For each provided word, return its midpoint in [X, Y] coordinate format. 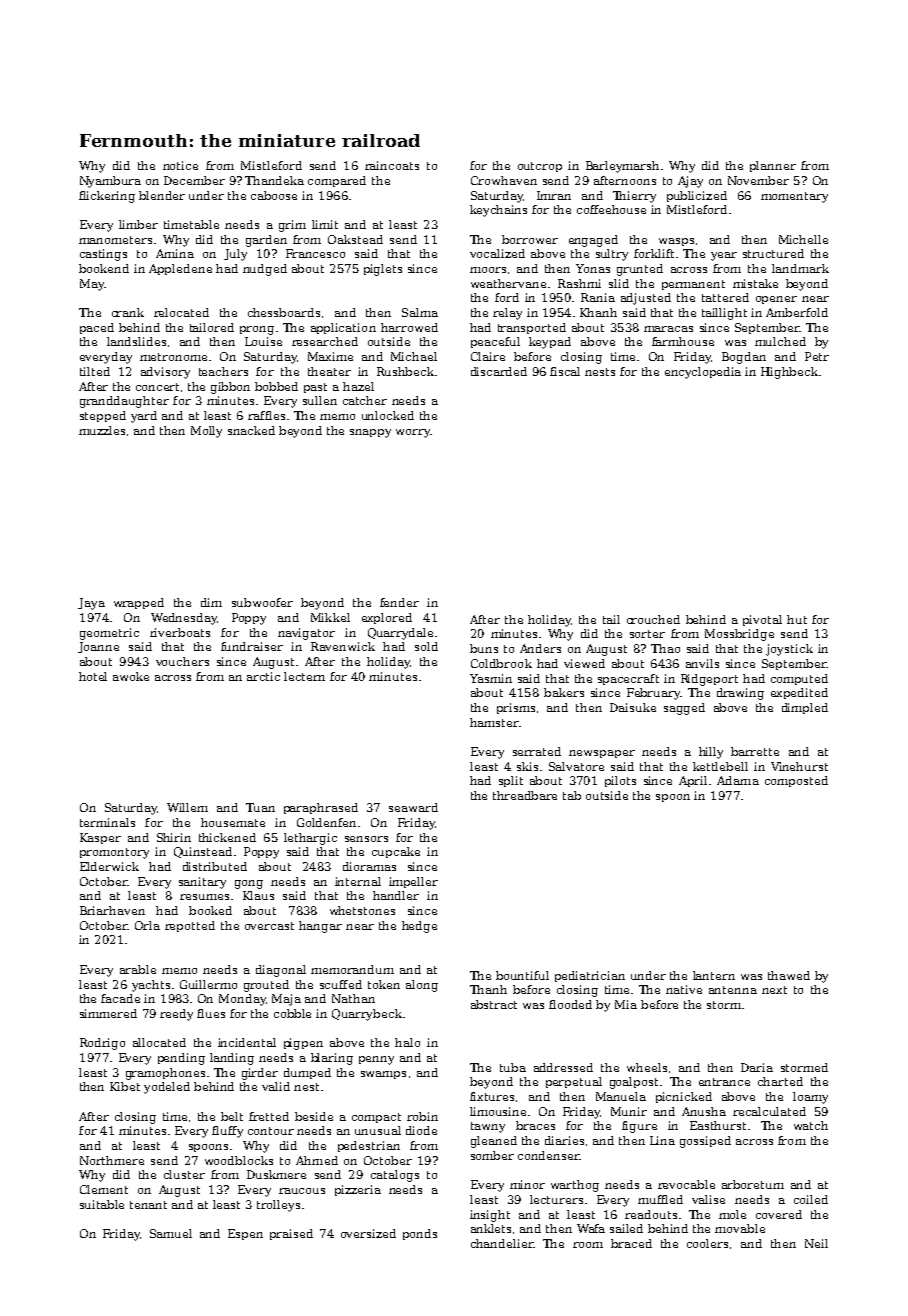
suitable [102, 1204]
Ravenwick [343, 646]
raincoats [392, 165]
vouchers [182, 661]
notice [180, 165]
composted [796, 781]
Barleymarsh [622, 167]
